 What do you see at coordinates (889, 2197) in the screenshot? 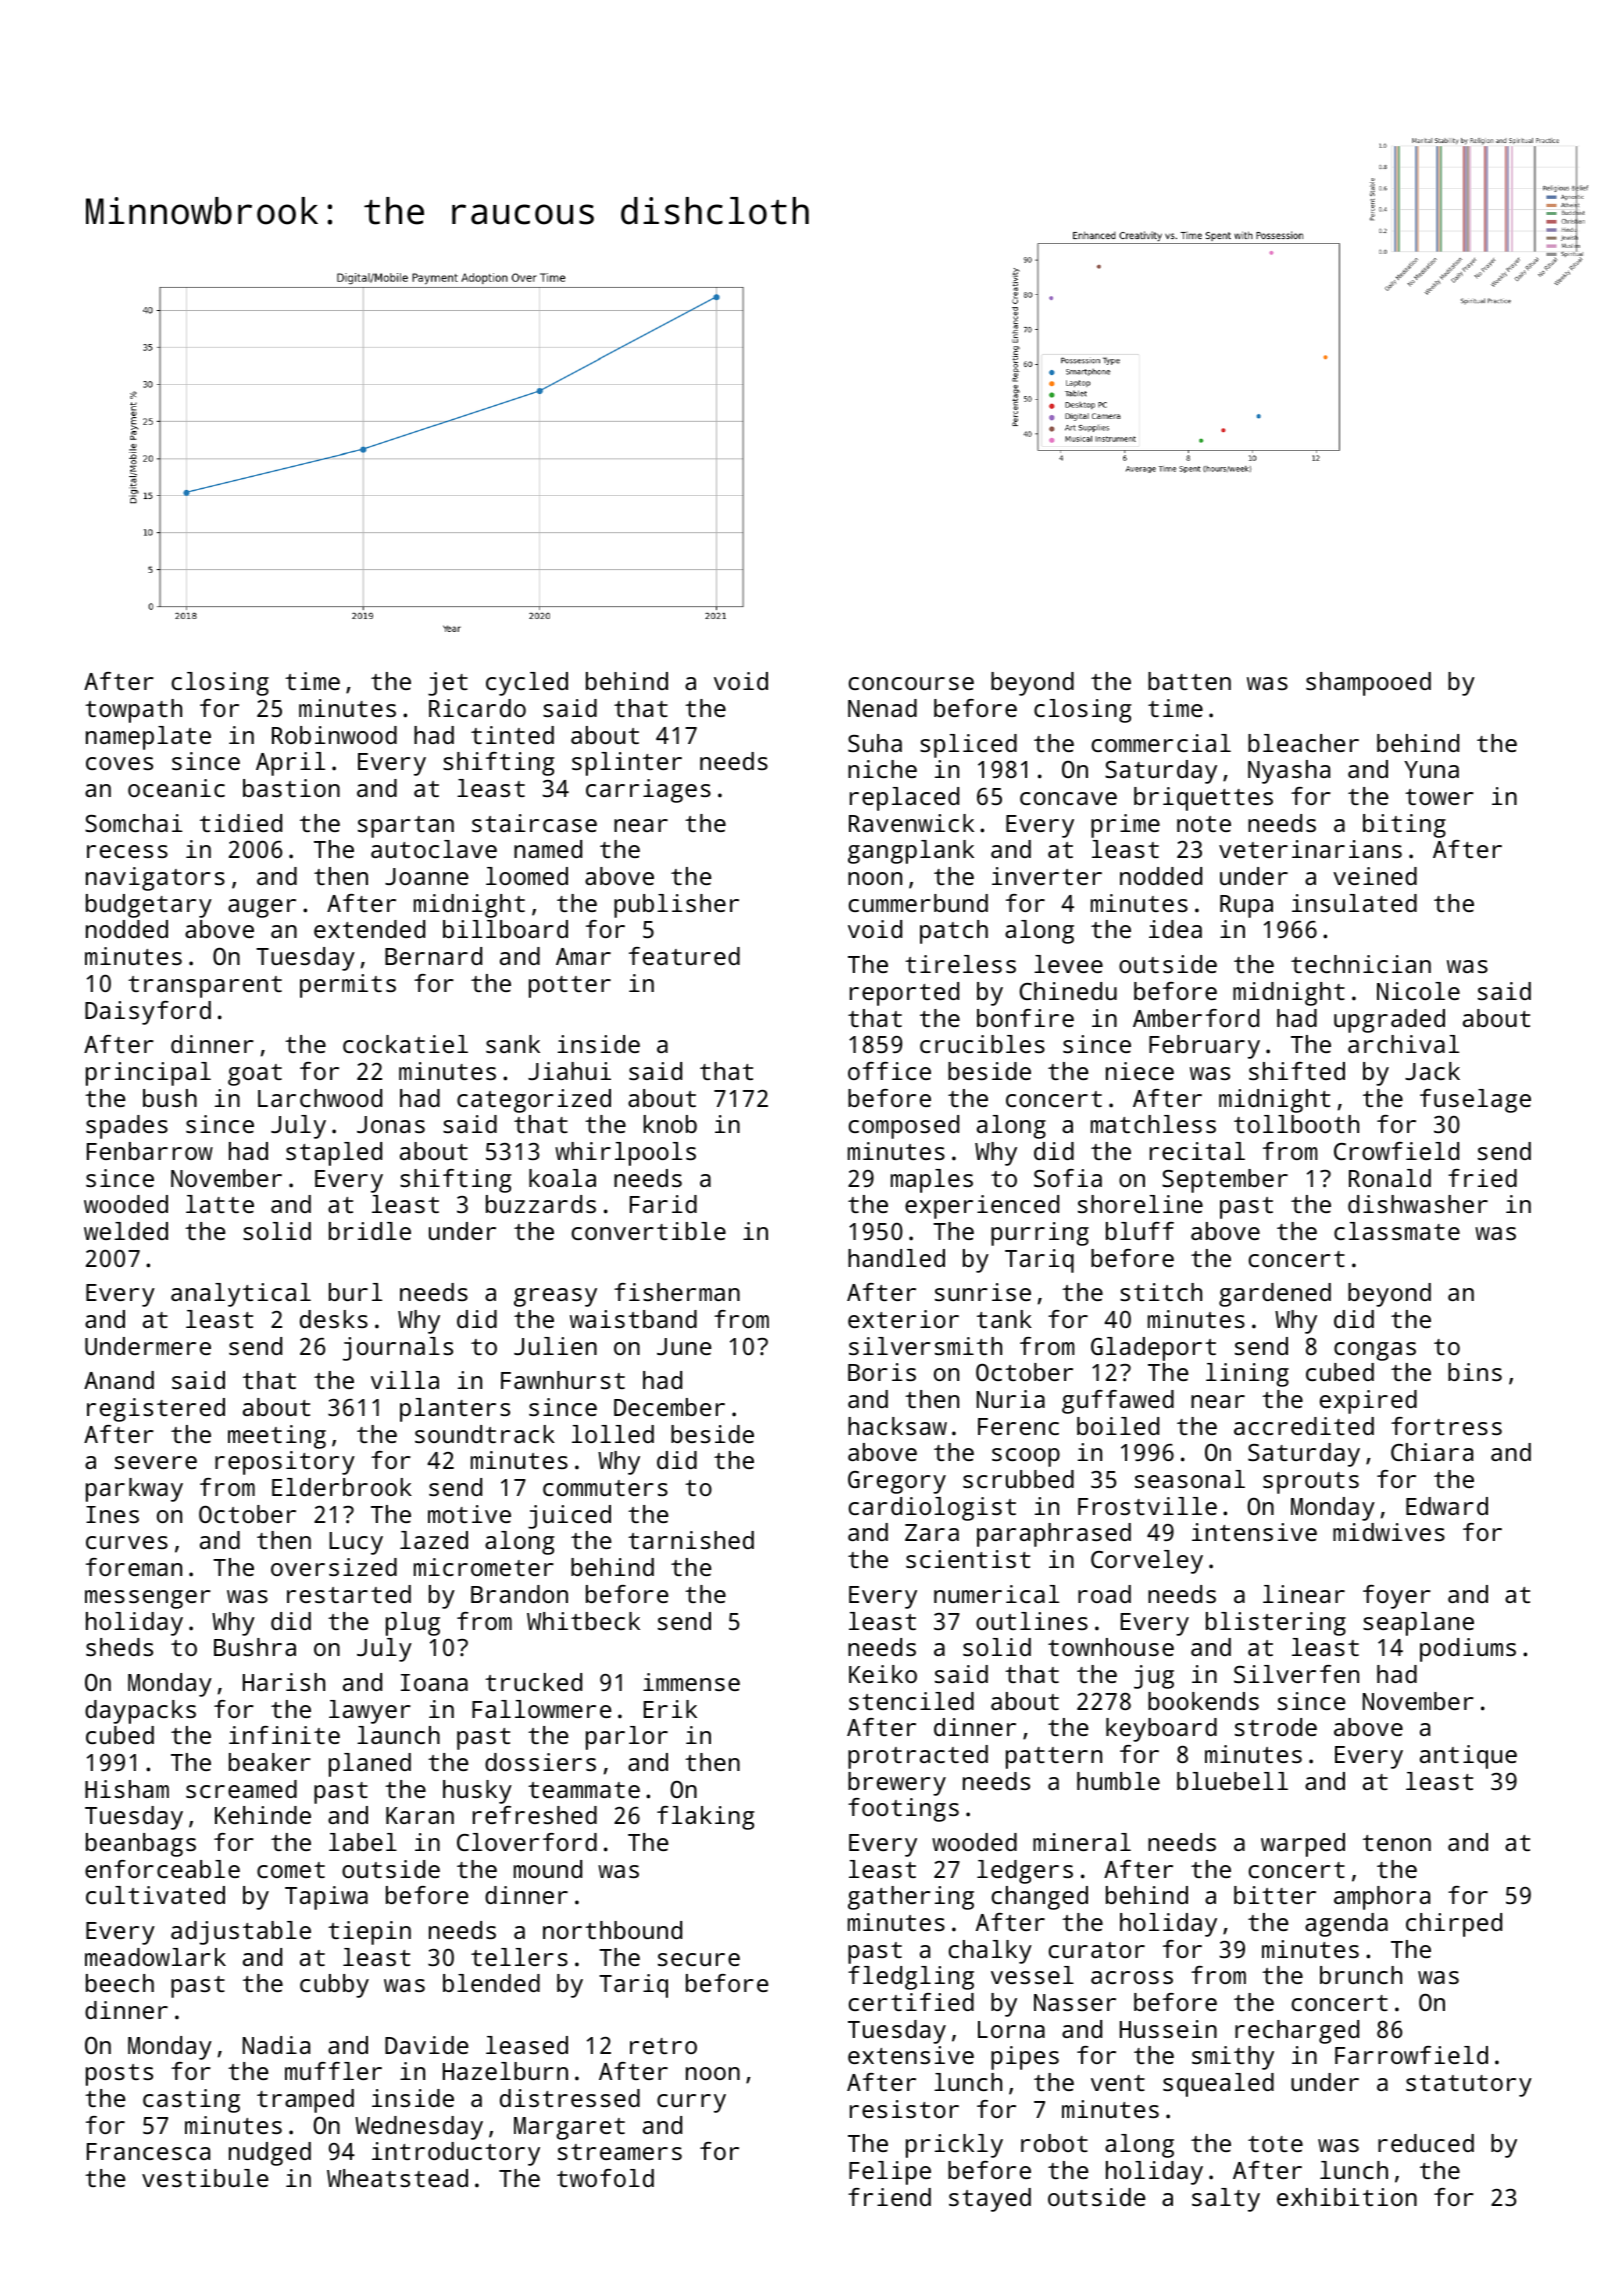
I see `friend` at bounding box center [889, 2197].
